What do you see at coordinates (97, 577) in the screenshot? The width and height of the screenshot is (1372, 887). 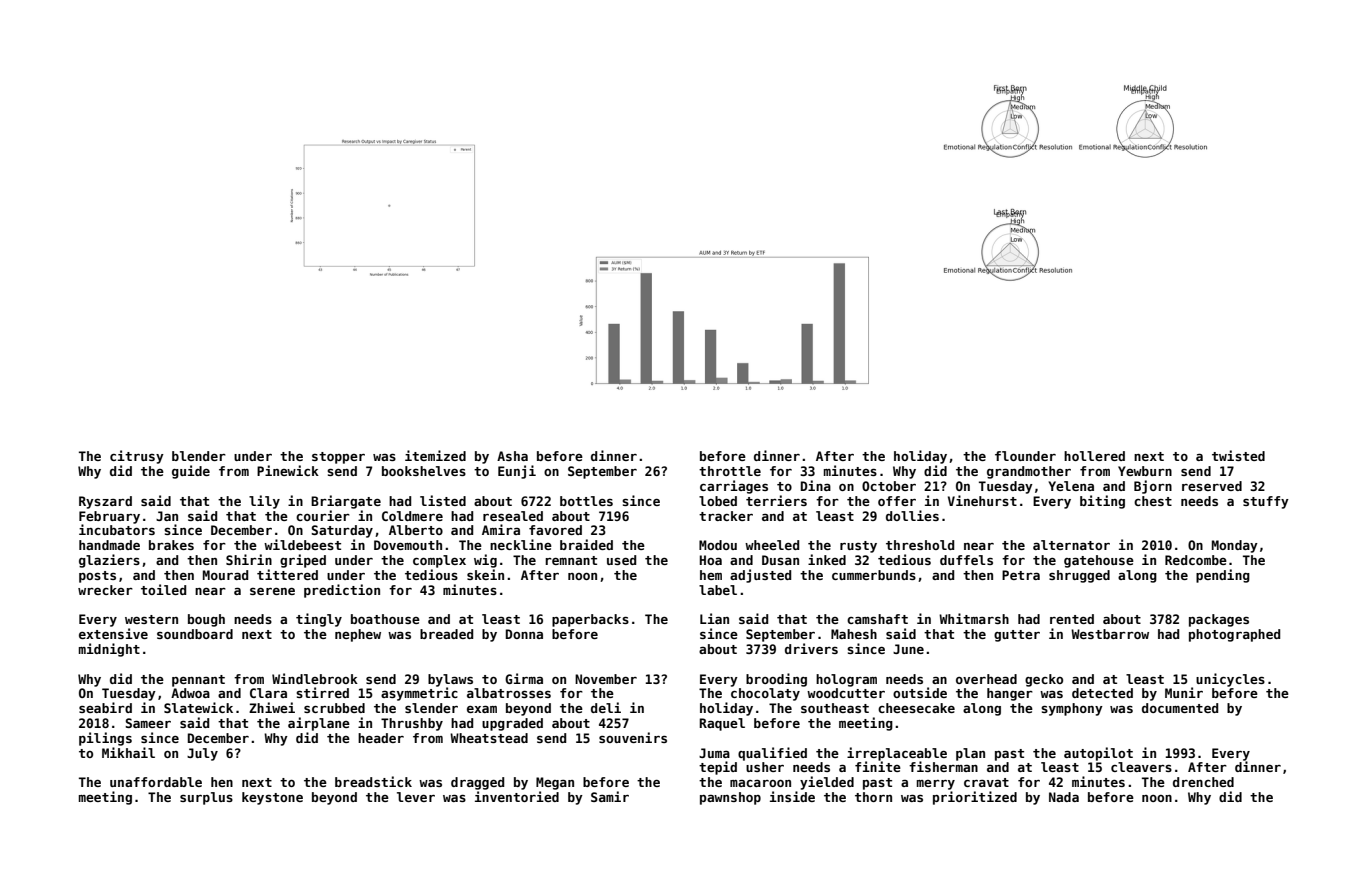 I see `posts` at bounding box center [97, 577].
